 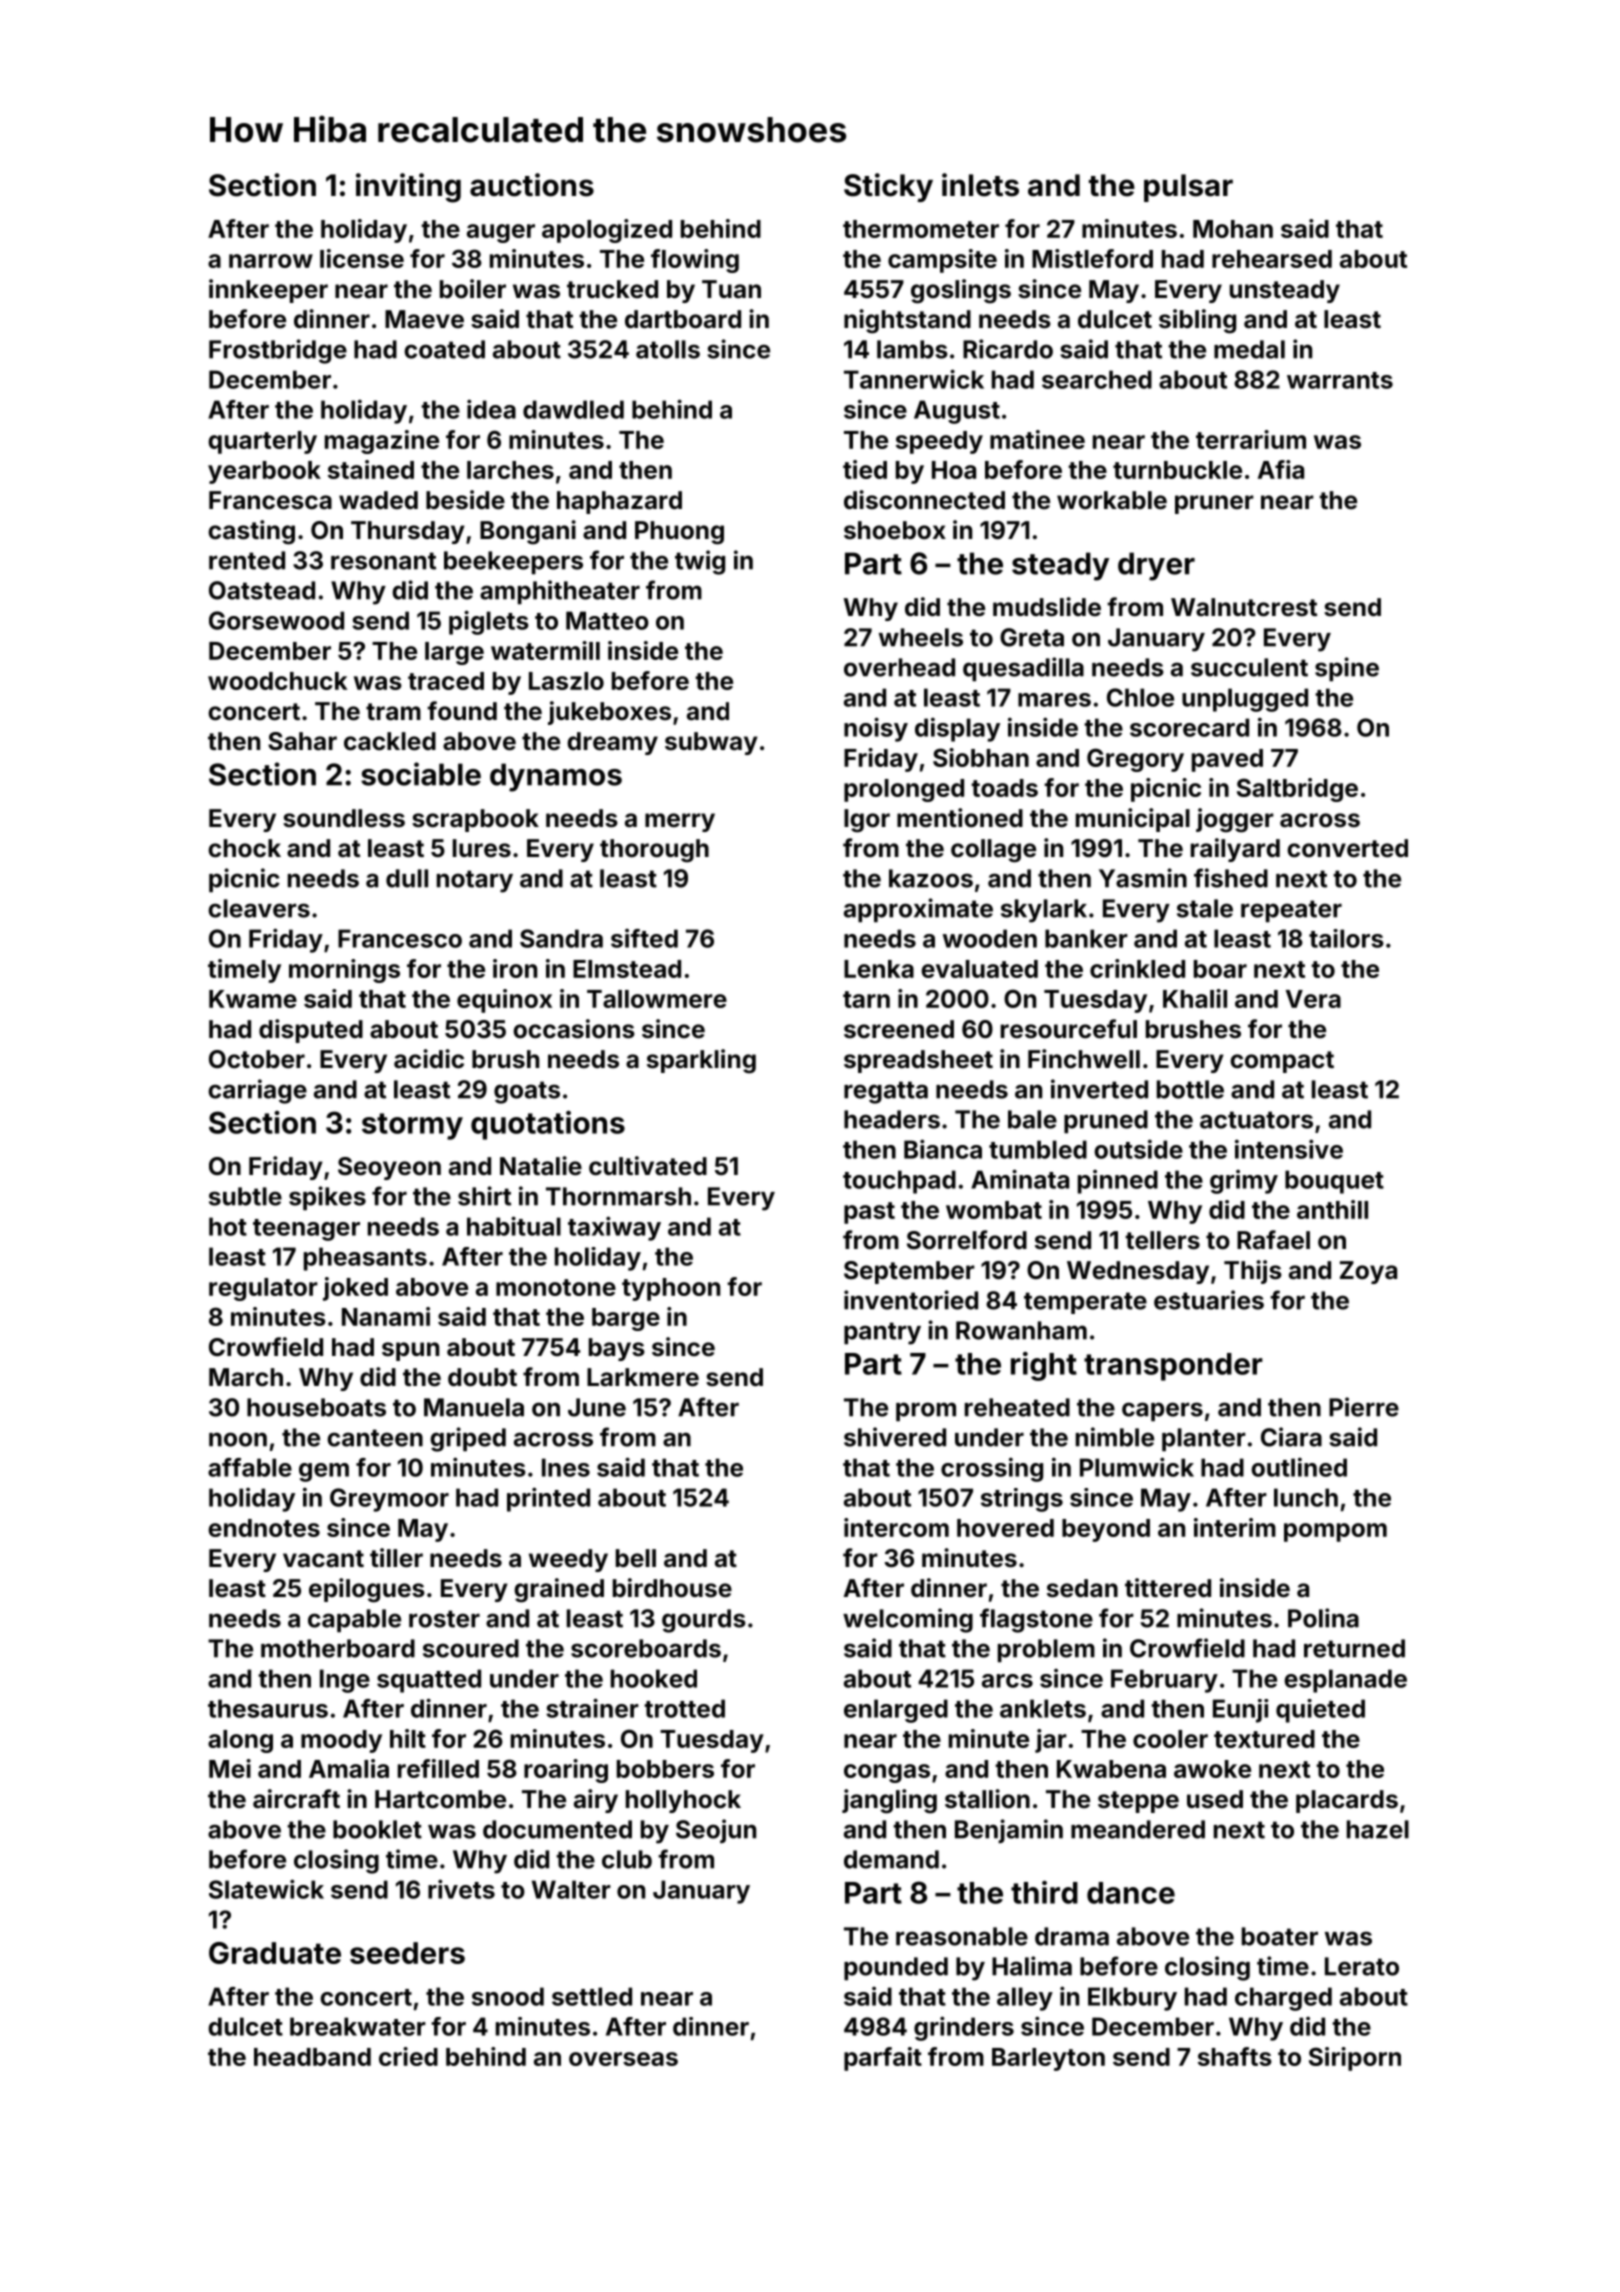 I want to click on Khalil, so click(x=1195, y=998).
